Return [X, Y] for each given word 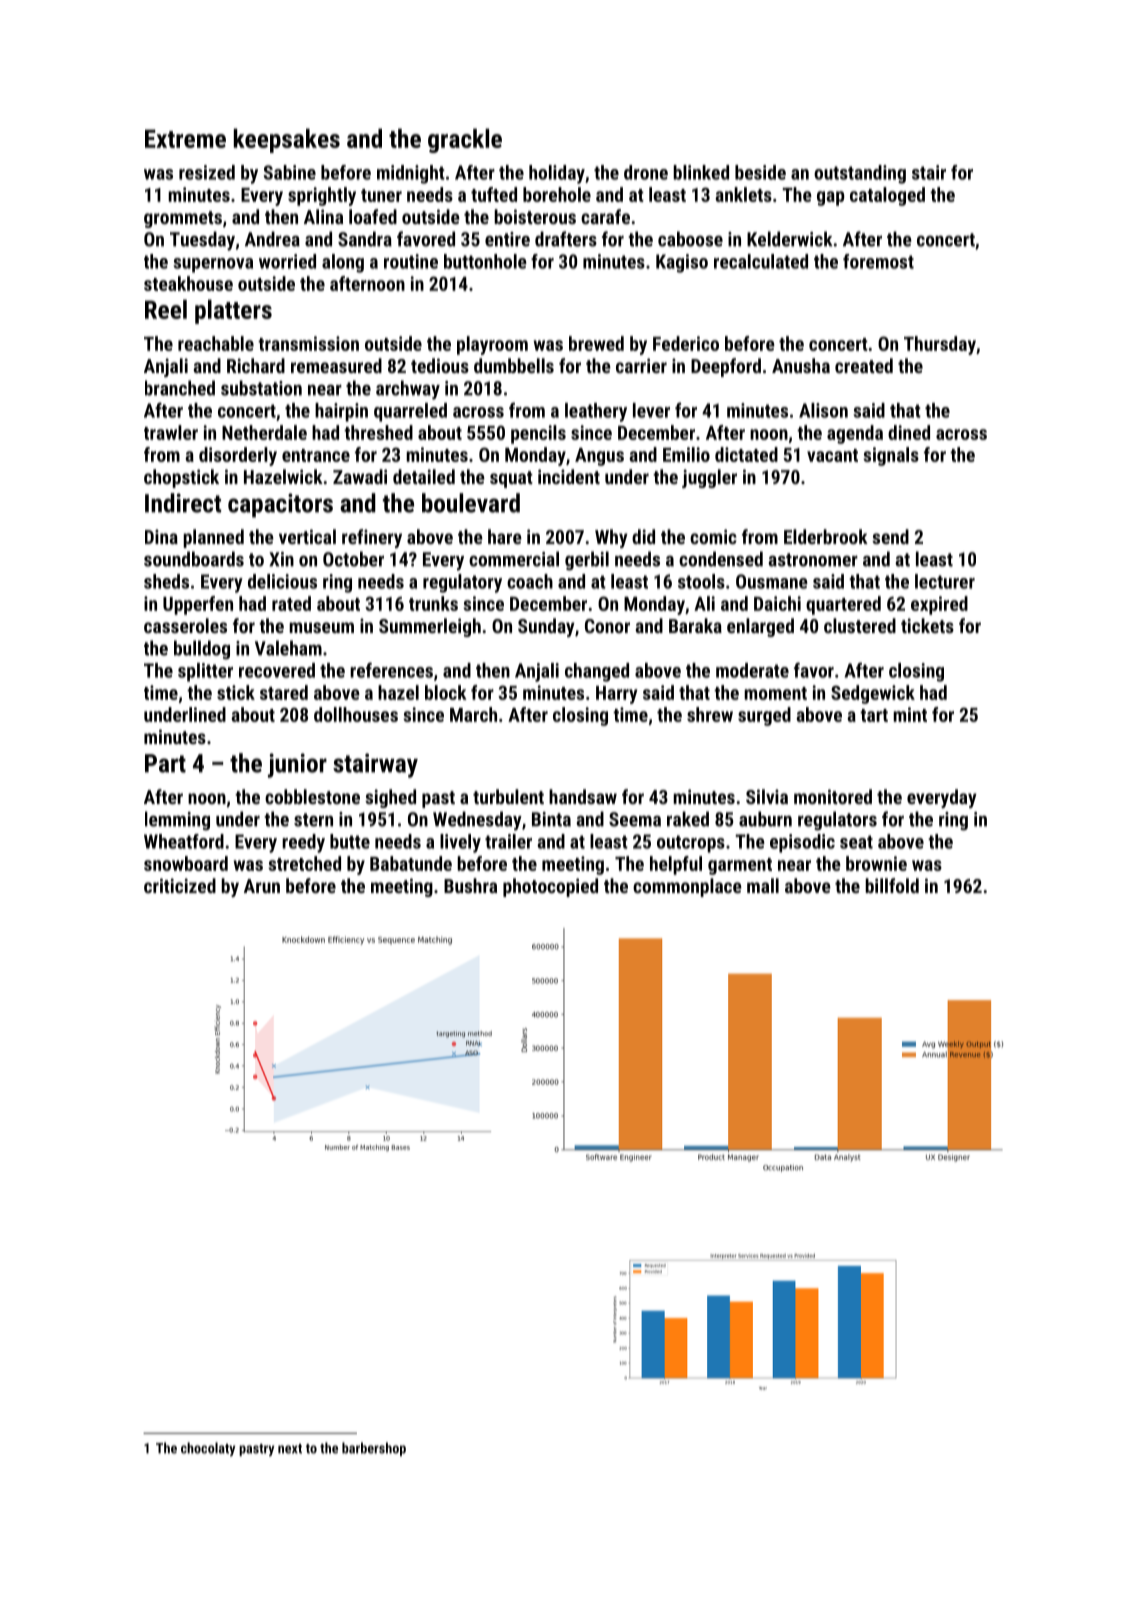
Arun [262, 886]
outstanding [860, 174]
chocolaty [208, 1449]
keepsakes [287, 140]
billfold [892, 885]
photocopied [550, 887]
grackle [465, 140]
